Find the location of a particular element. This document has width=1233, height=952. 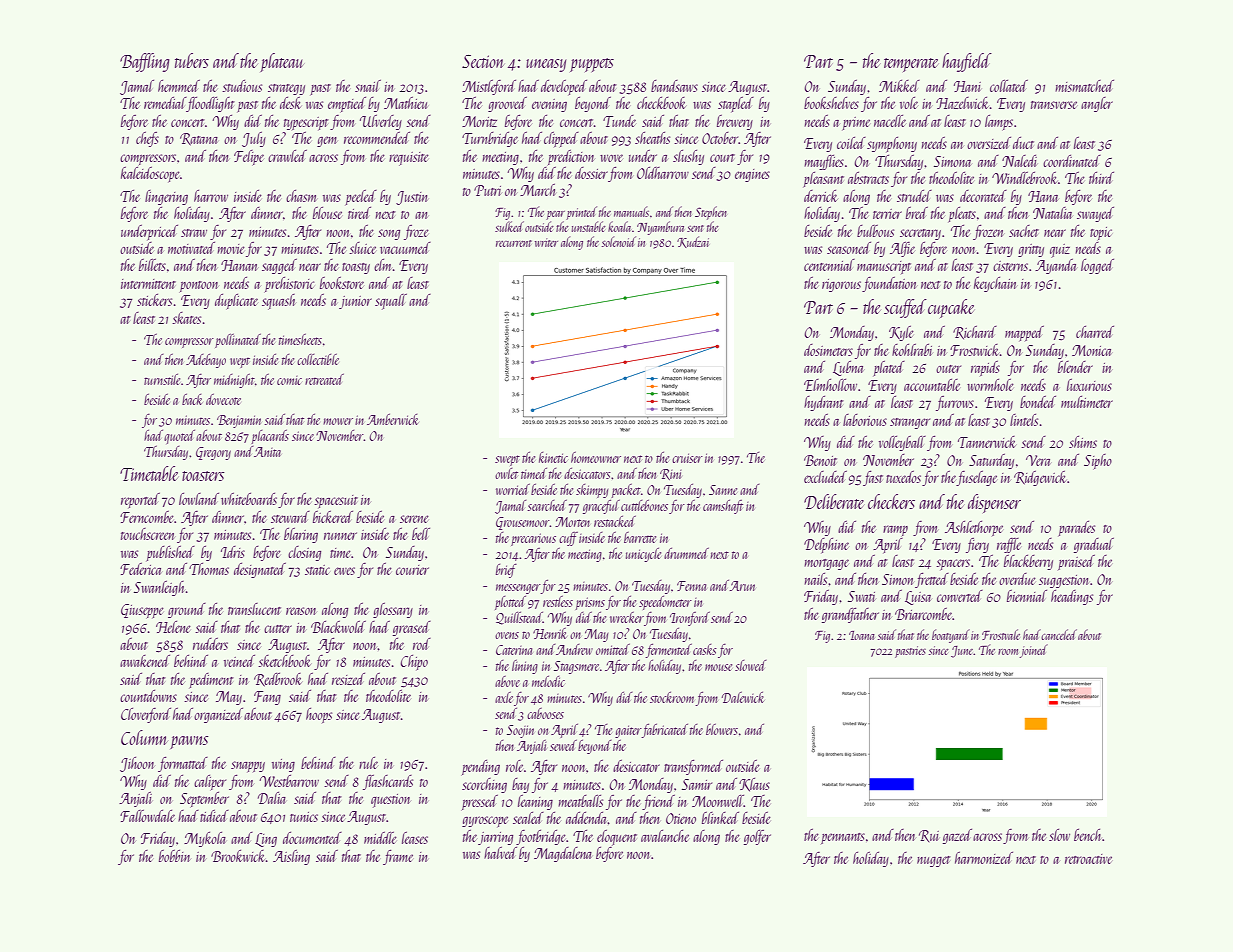

bobbin is located at coordinates (174, 856).
